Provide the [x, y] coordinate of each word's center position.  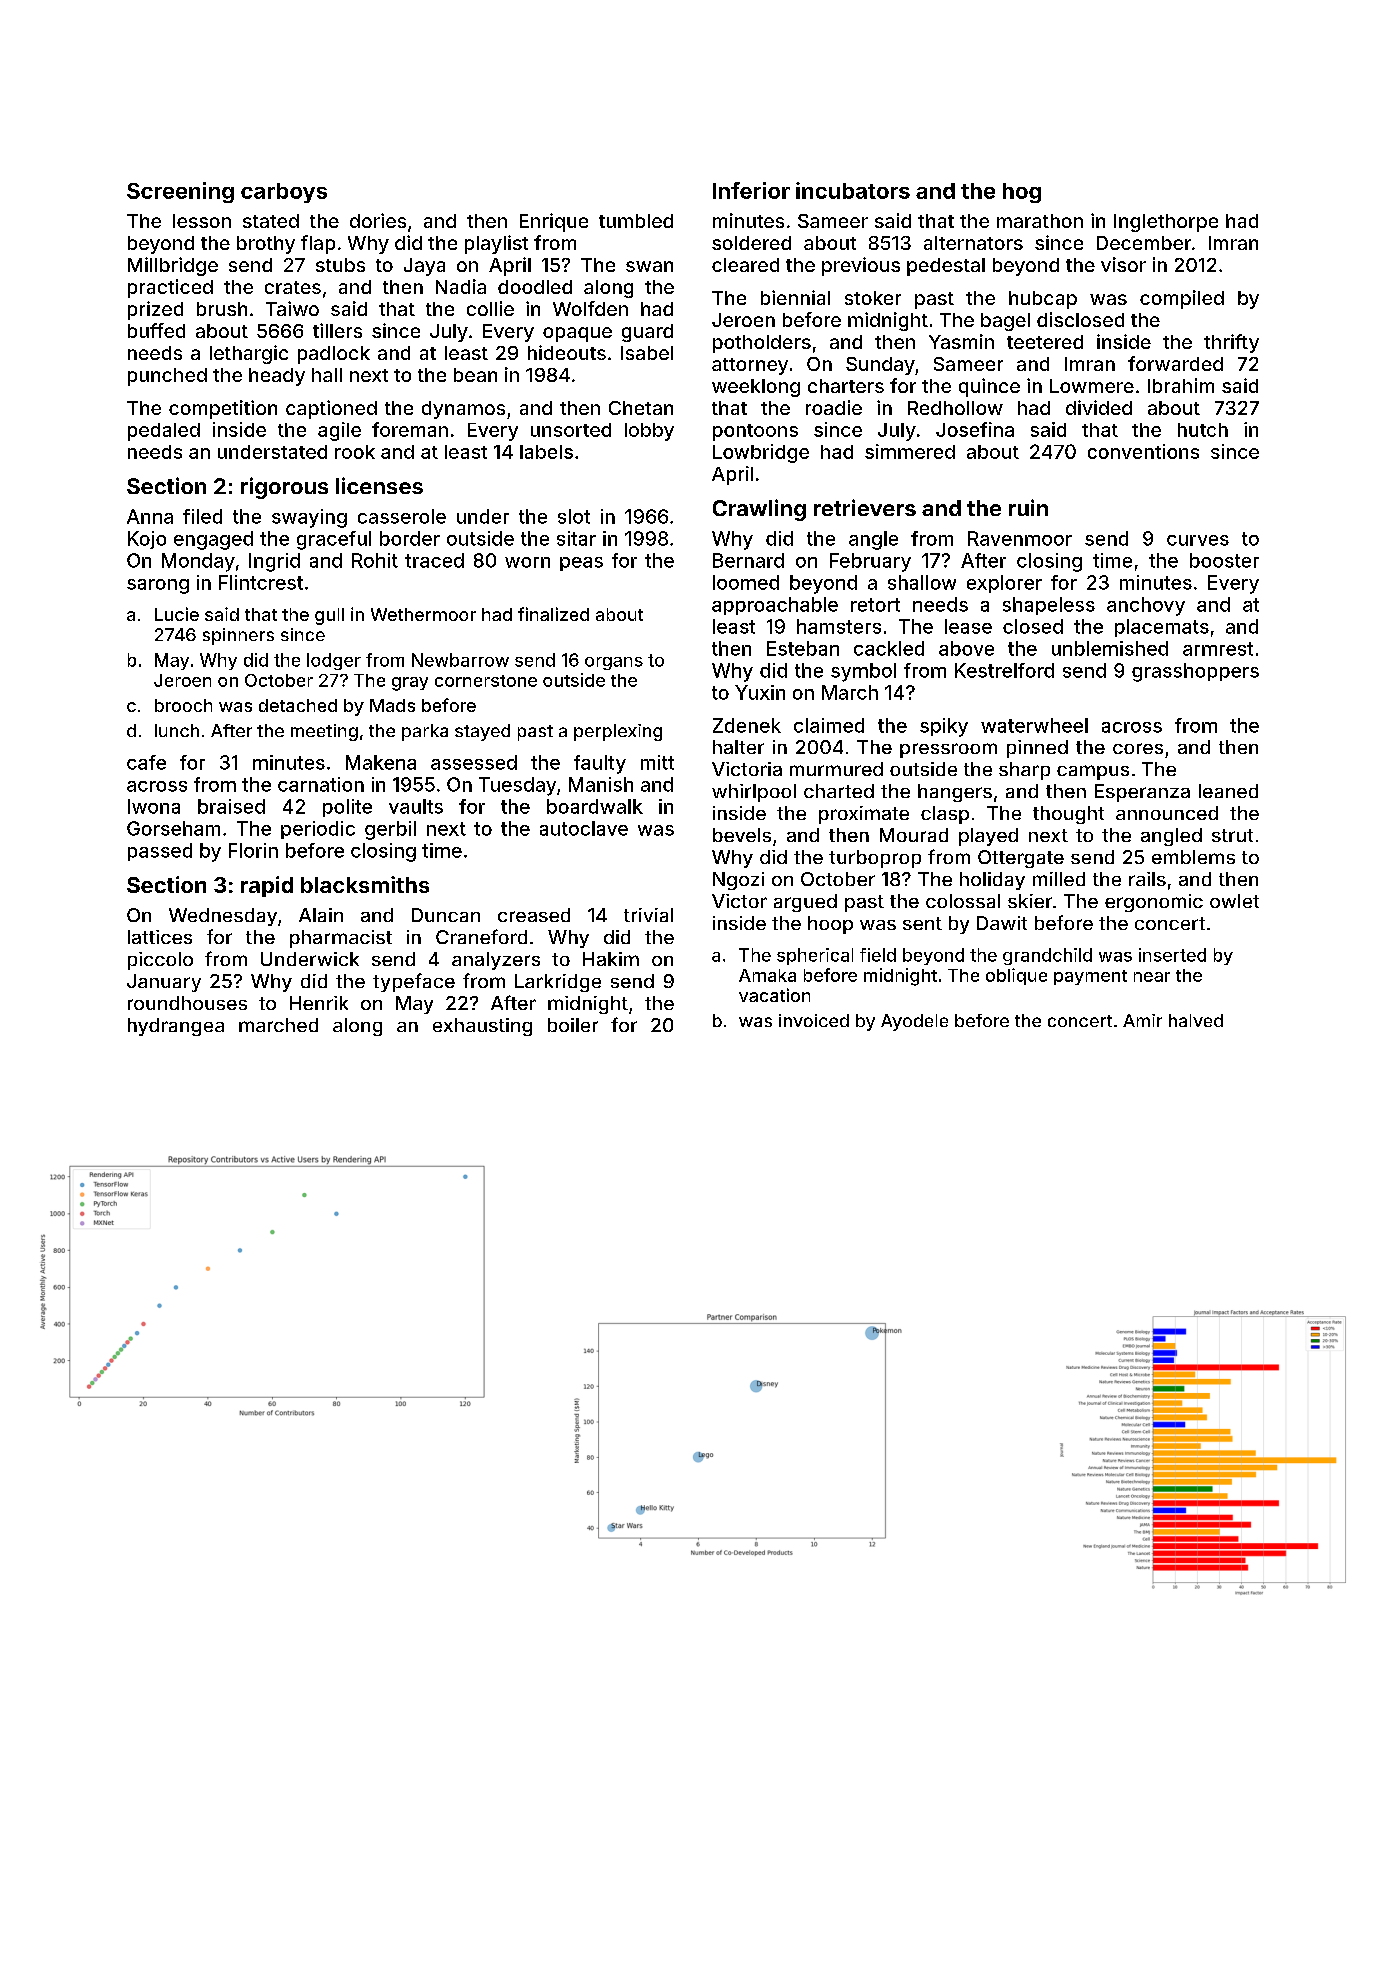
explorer [1004, 584]
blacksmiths [365, 884]
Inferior [751, 190]
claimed [829, 725]
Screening [180, 192]
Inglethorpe [1166, 223]
